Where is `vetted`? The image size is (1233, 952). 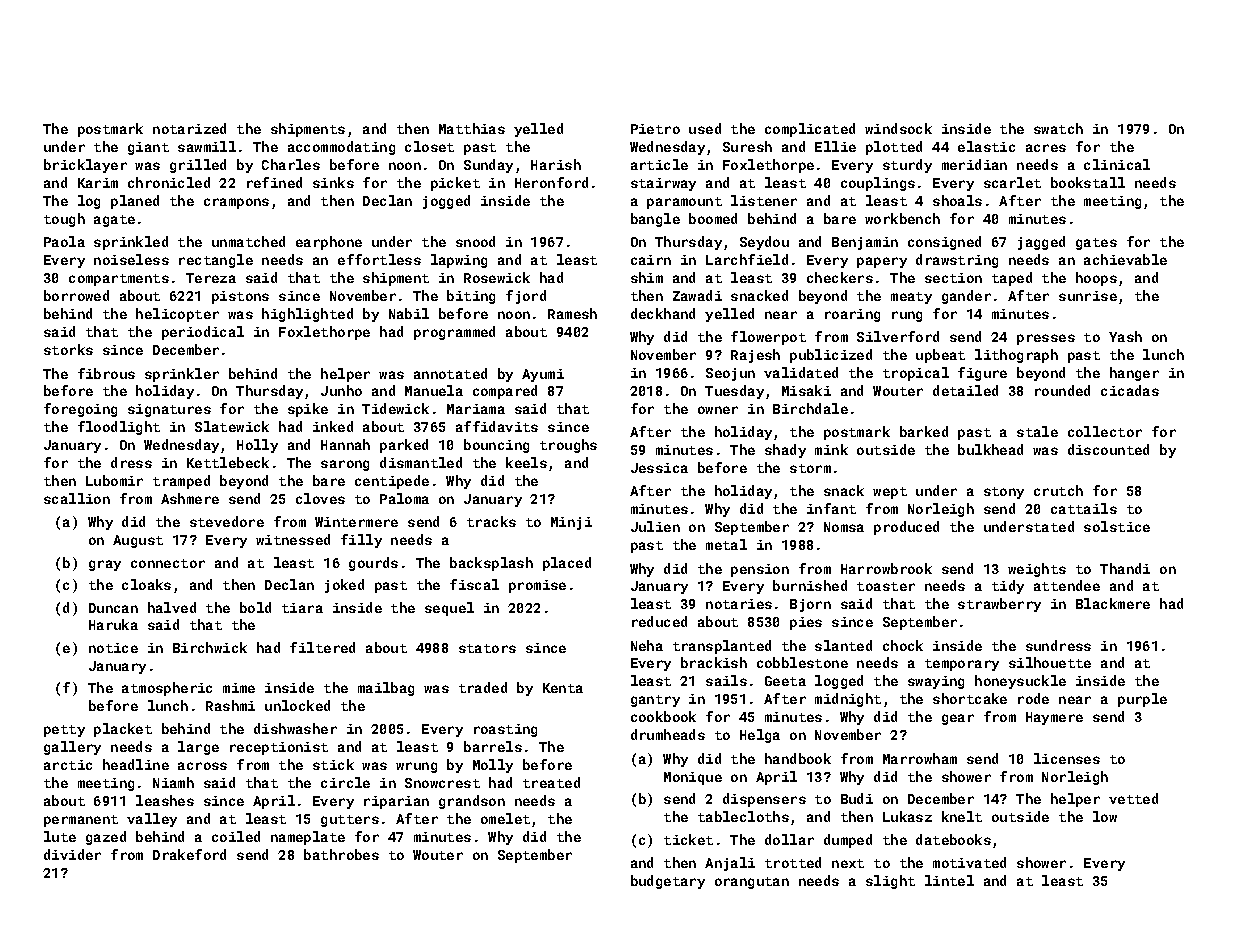 vetted is located at coordinates (1133, 798).
